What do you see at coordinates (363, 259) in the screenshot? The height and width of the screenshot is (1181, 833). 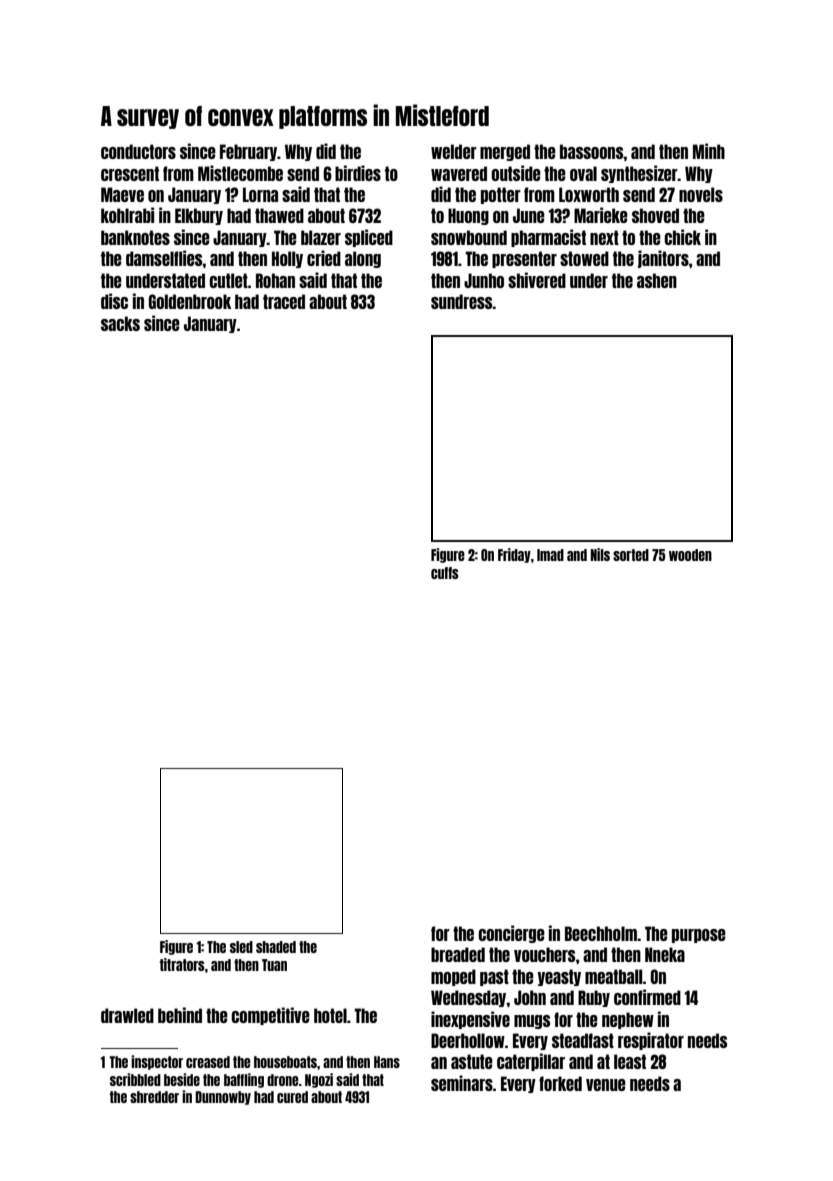 I see `along` at bounding box center [363, 259].
